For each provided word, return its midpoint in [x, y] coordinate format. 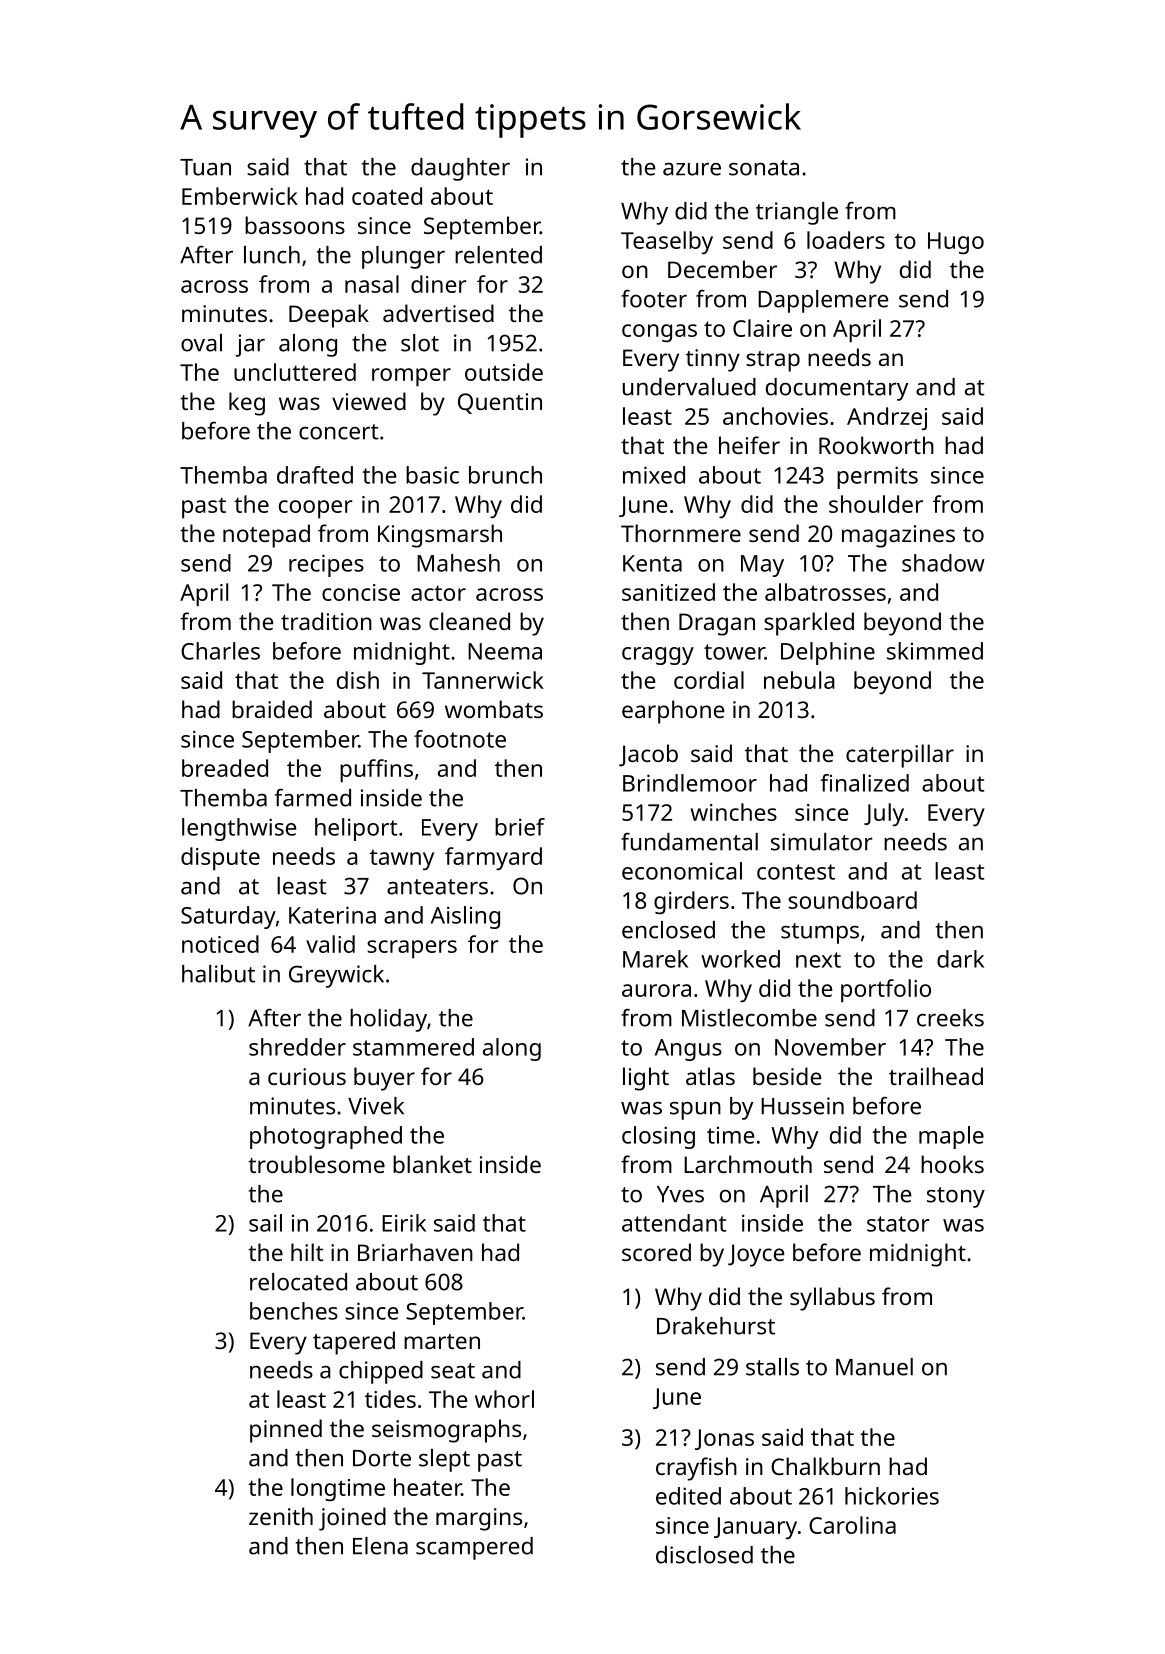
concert [339, 432]
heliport [356, 829]
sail [265, 1223]
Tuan [205, 167]
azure [692, 169]
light [646, 1079]
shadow [943, 563]
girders [691, 902]
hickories [892, 1496]
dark [960, 959]
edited [688, 1496]
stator [898, 1224]
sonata [764, 168]
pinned [286, 1431]
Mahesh [458, 563]
